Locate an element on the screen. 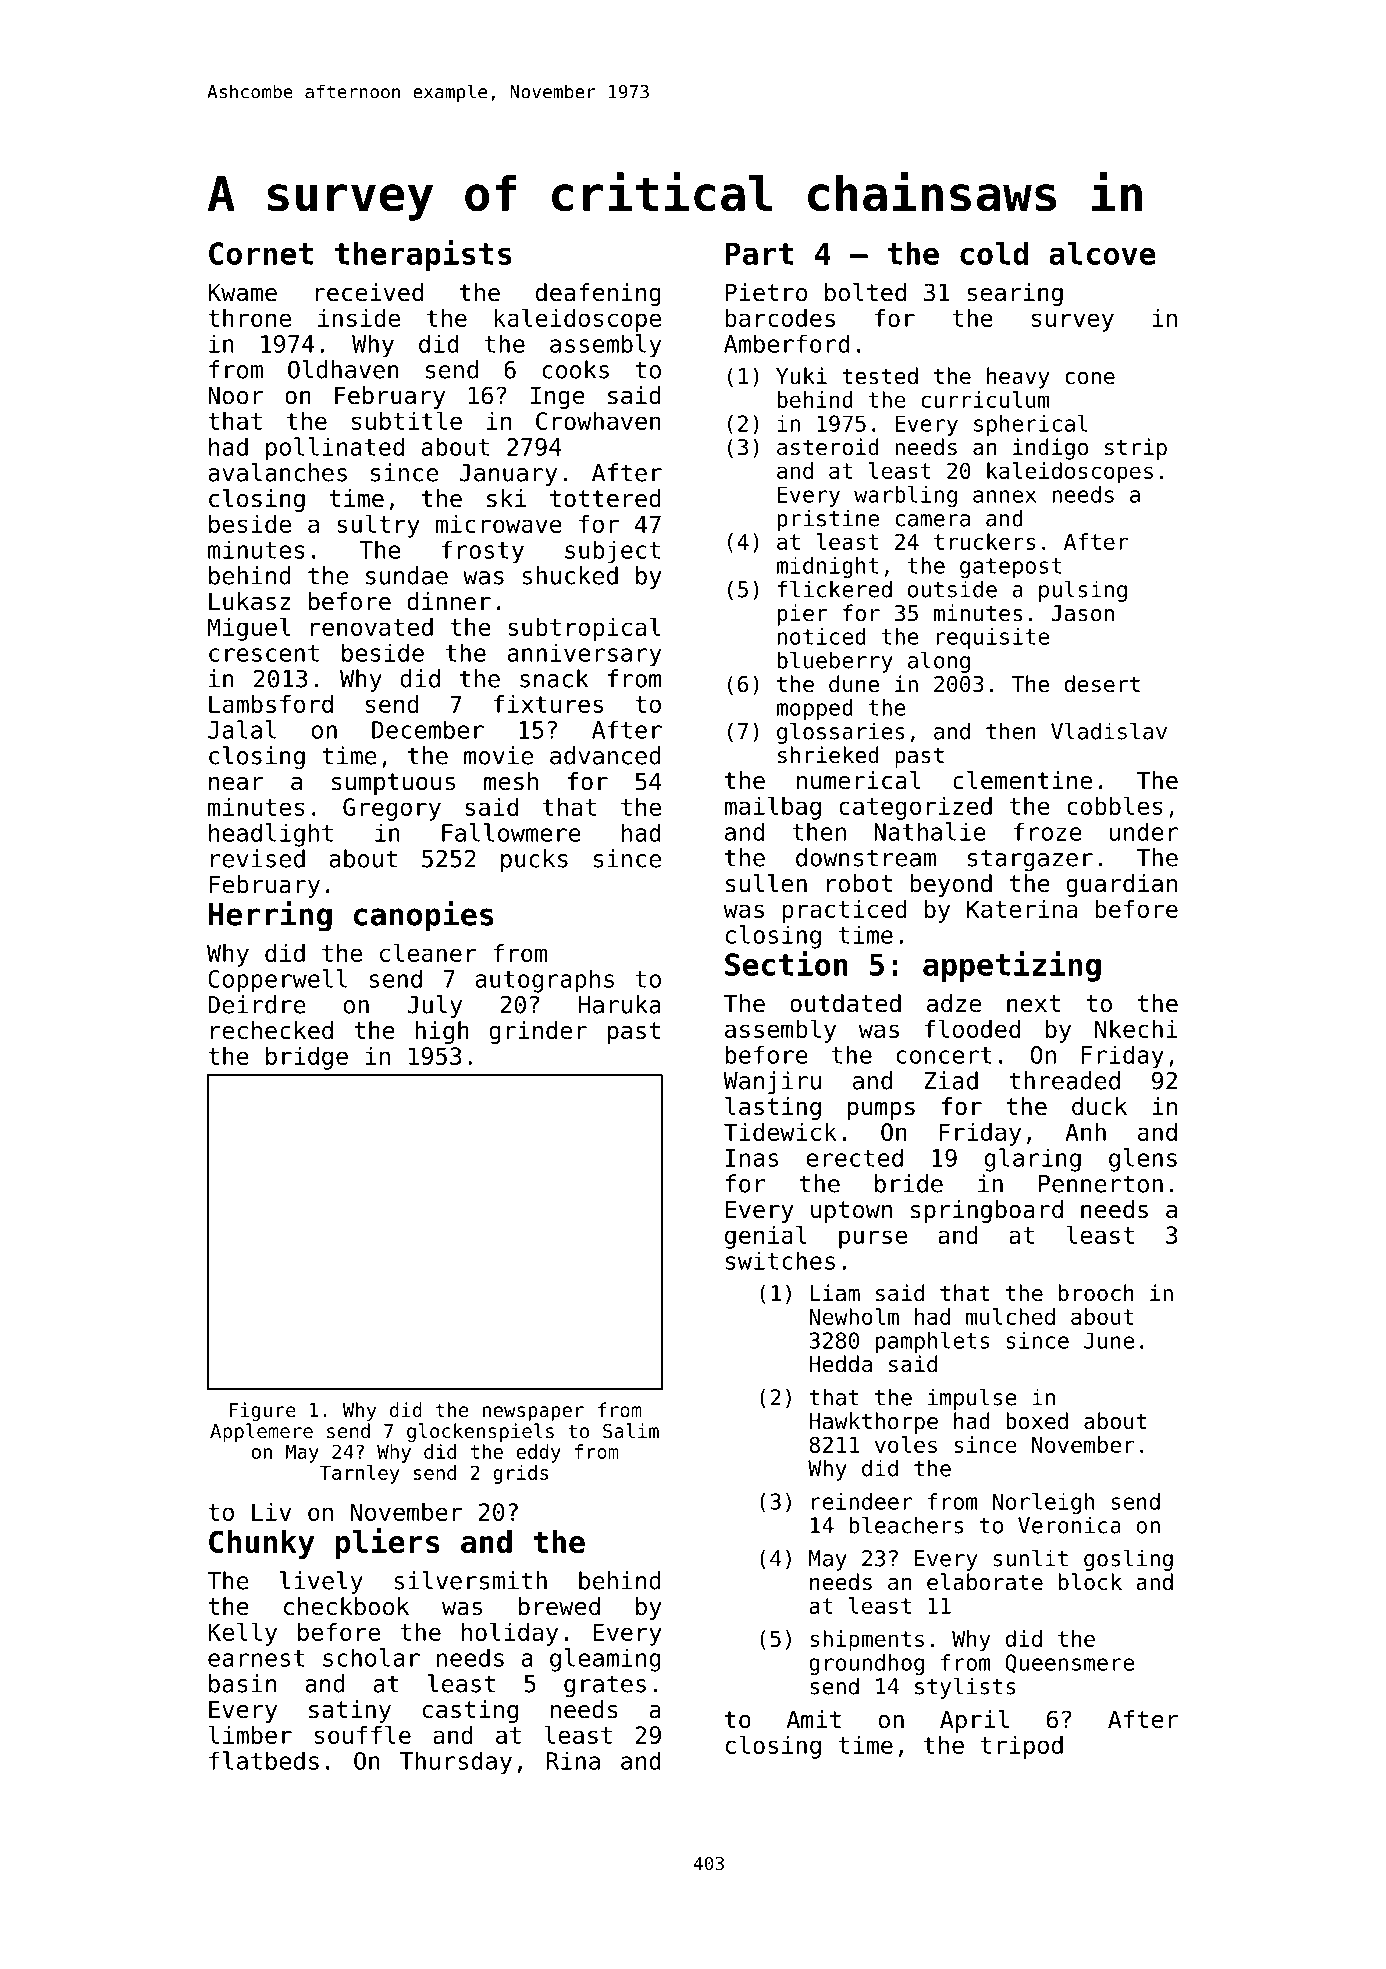 The height and width of the screenshot is (1969, 1386). voles is located at coordinates (906, 1444).
